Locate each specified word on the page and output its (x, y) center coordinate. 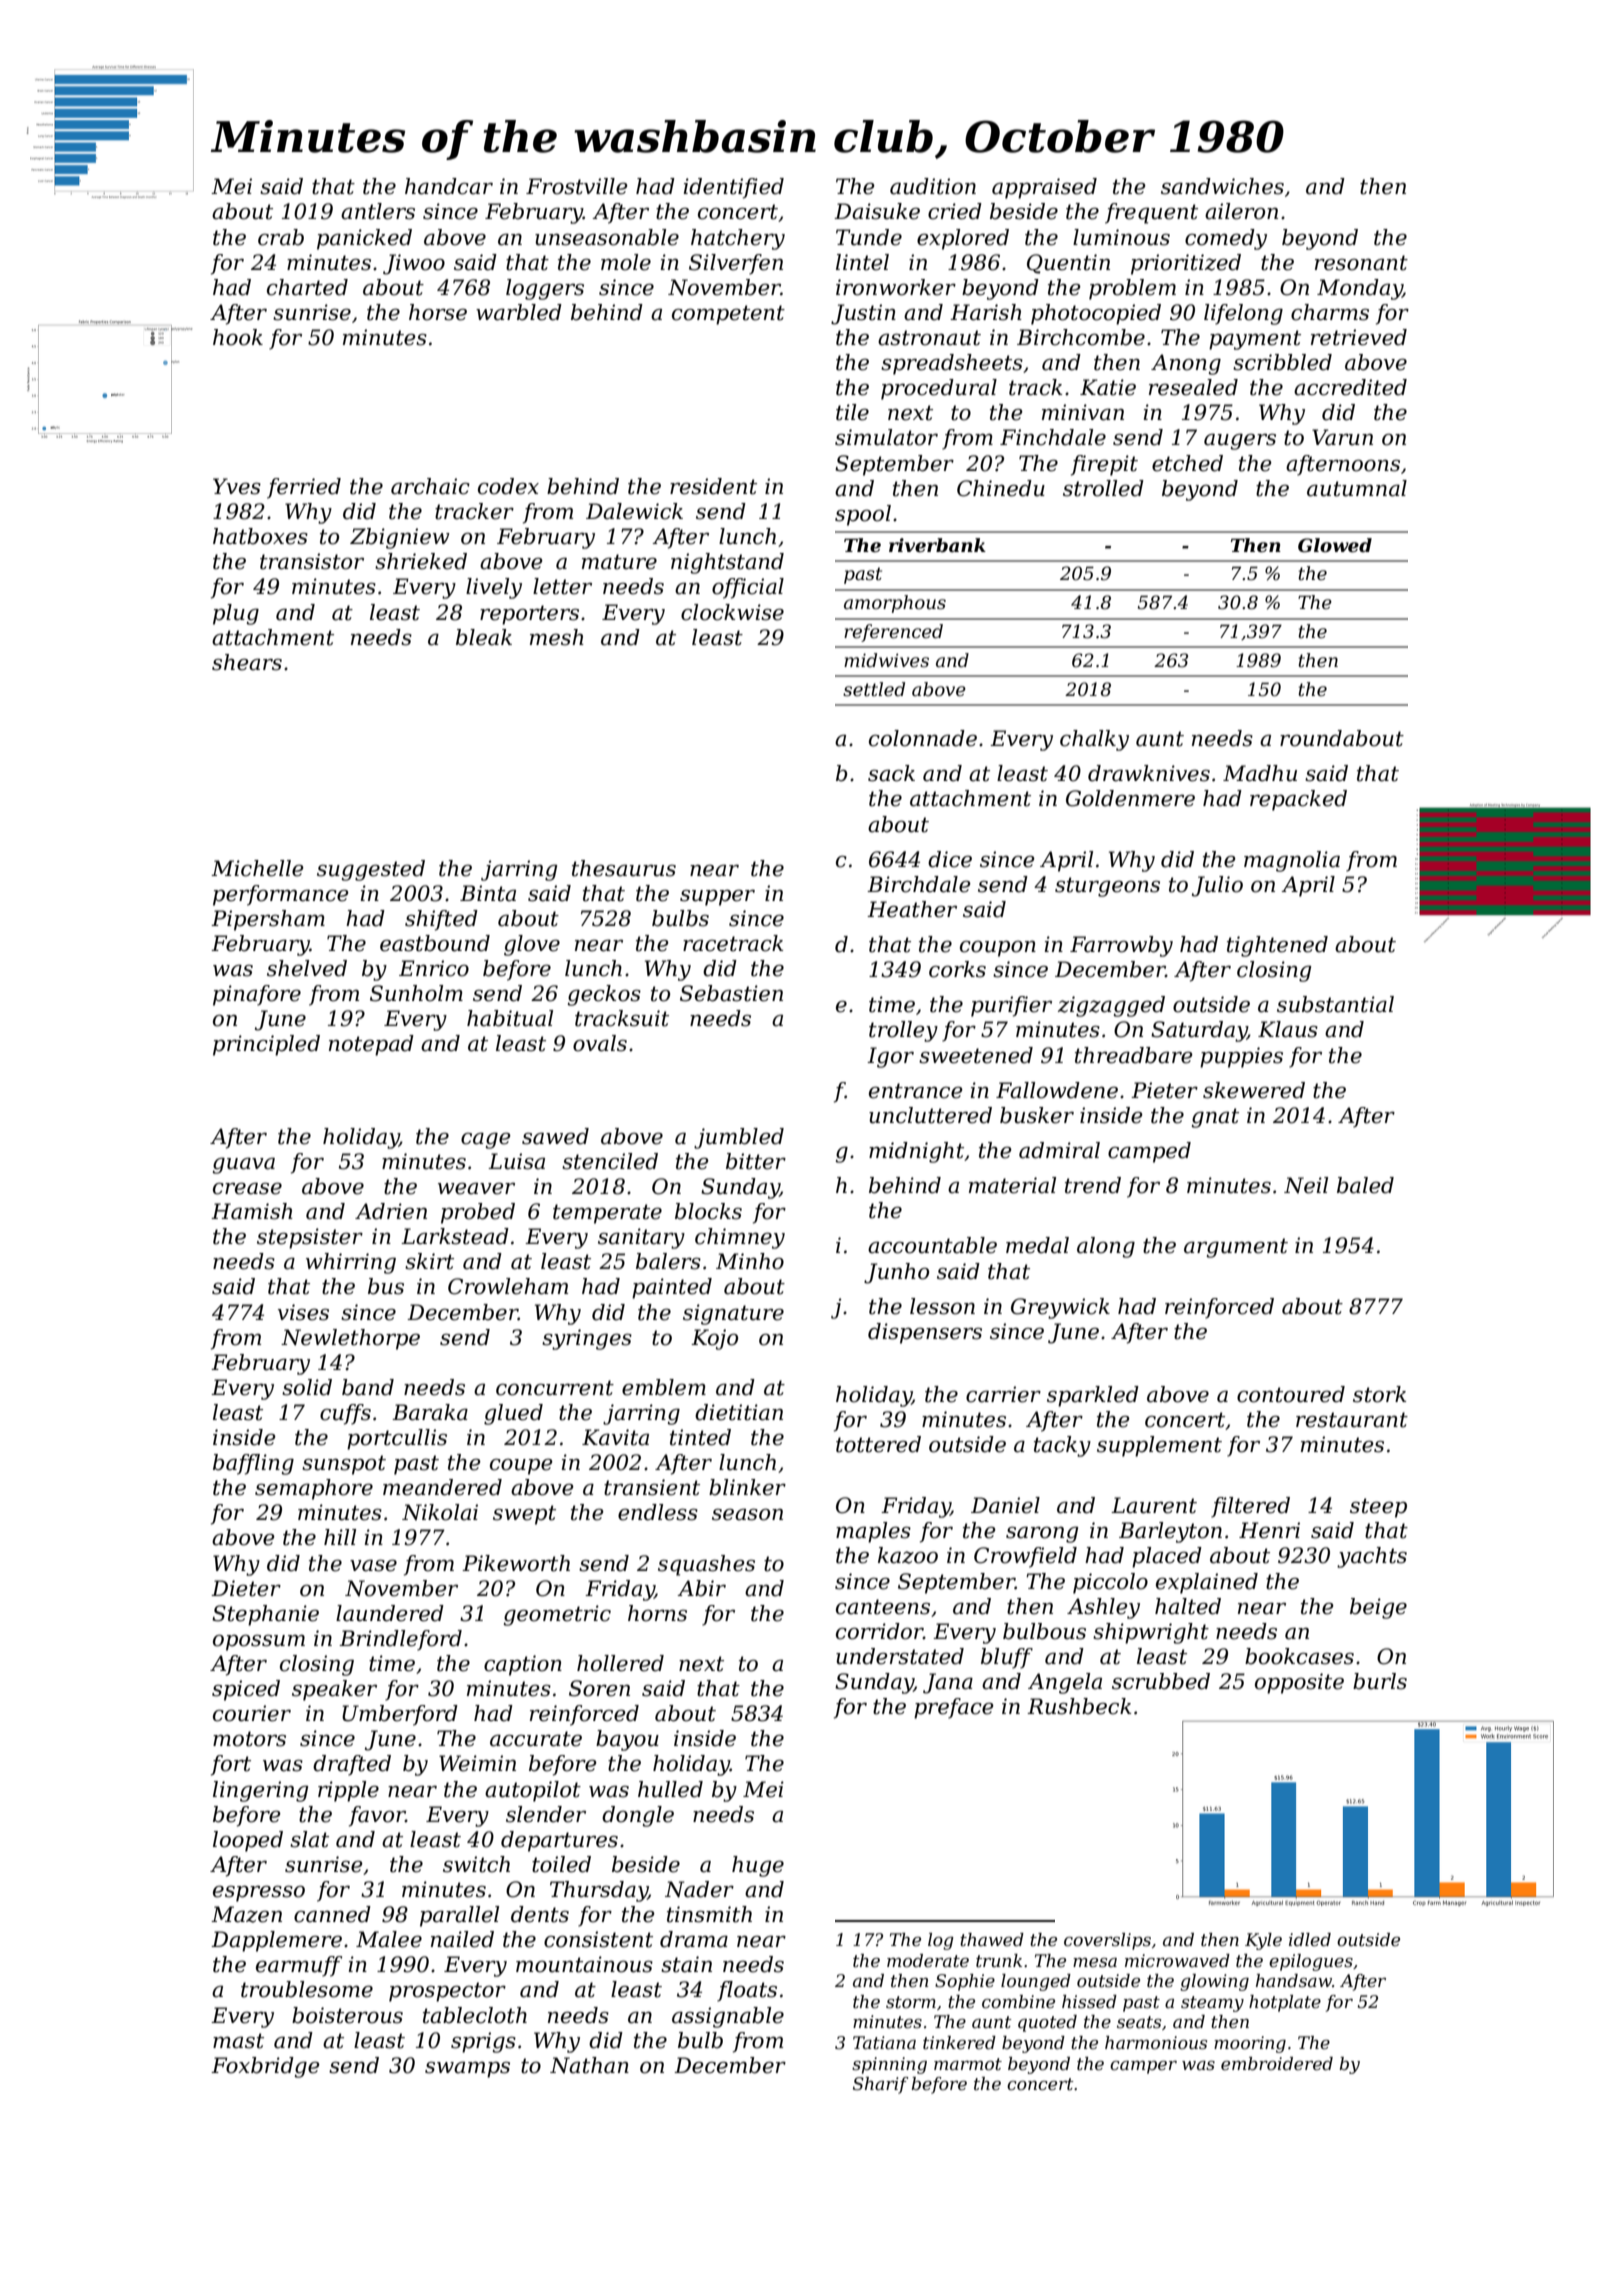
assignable (728, 2017)
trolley (903, 1031)
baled (1365, 1185)
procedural (939, 389)
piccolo (1110, 1583)
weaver (476, 1188)
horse (438, 312)
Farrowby (1121, 946)
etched (1187, 463)
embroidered (1277, 2064)
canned (332, 1914)
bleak (484, 637)
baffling (253, 1464)
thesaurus (624, 868)
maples (873, 1532)
